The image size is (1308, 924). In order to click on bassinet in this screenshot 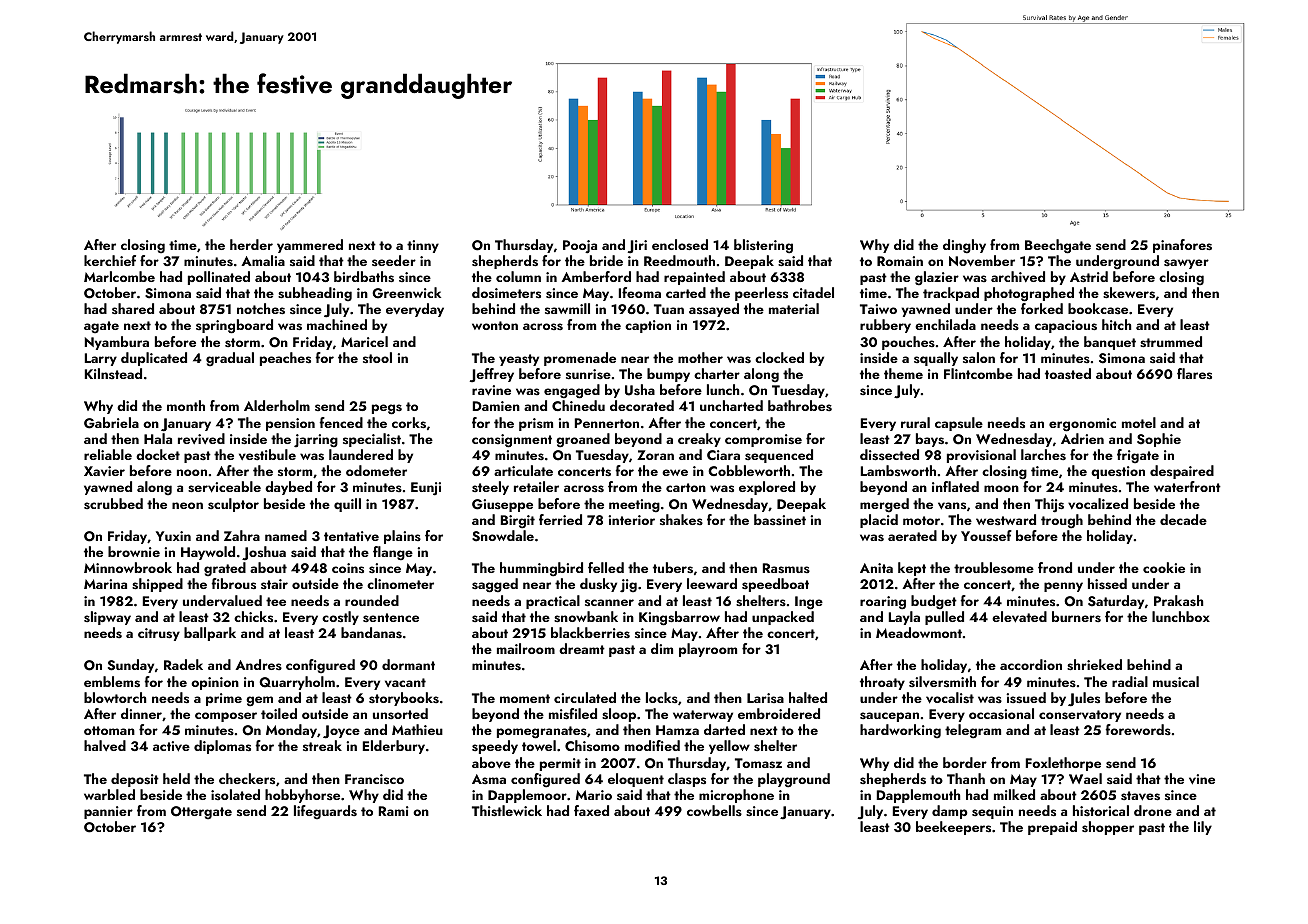, I will do `click(780, 519)`.
